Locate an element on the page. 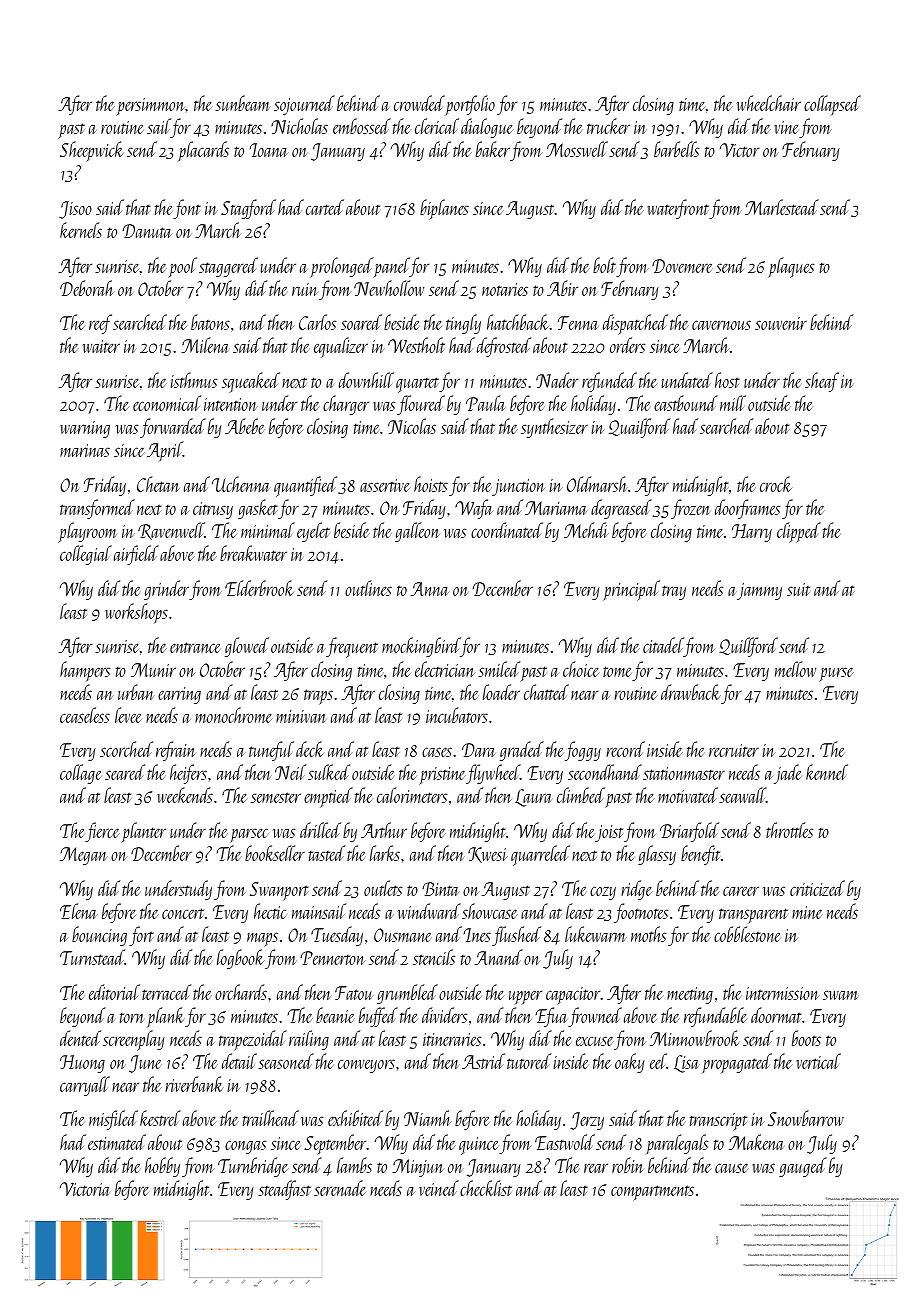 This image has height=1311, width=924. Mehdi is located at coordinates (586, 530).
